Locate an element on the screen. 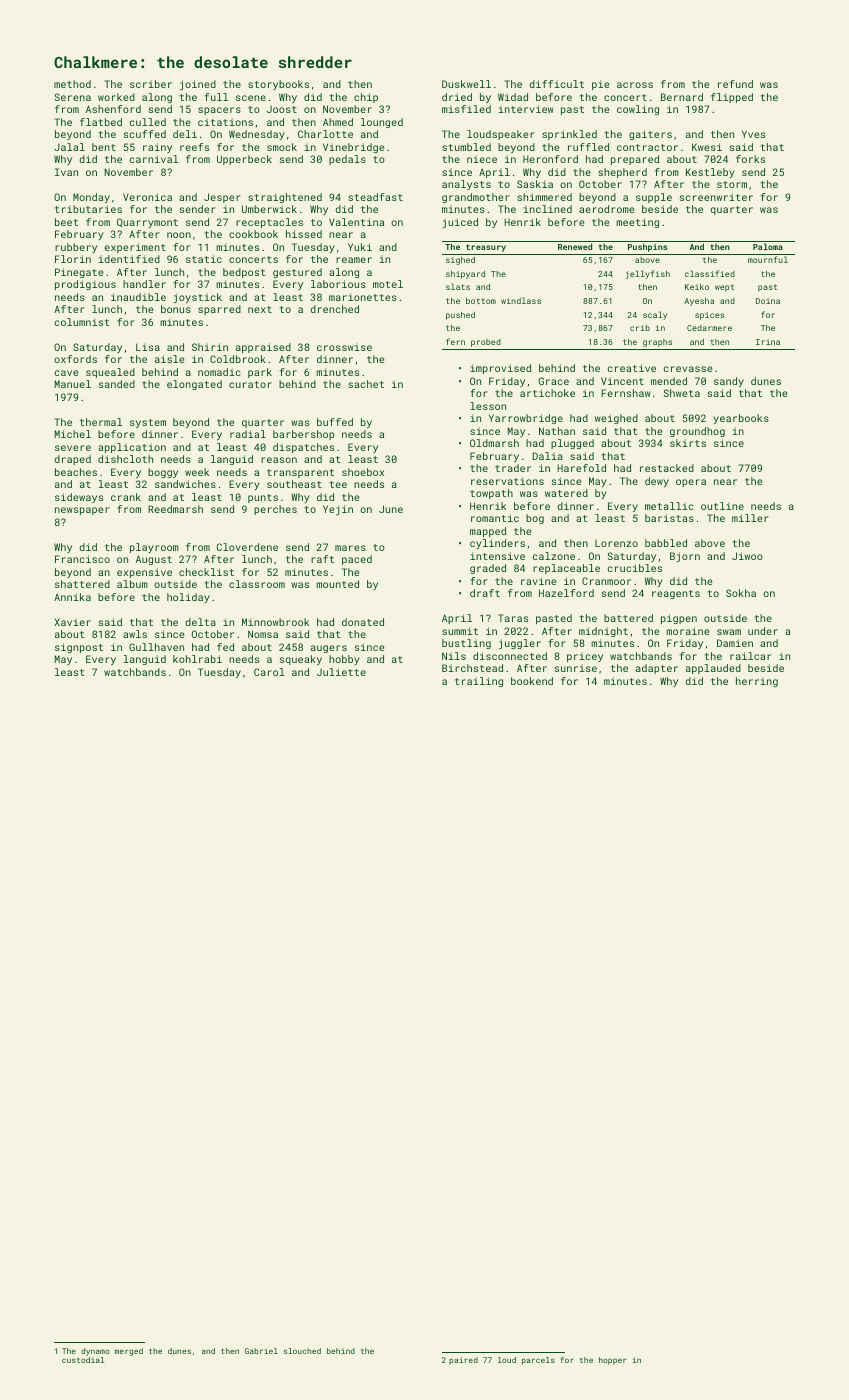 The image size is (849, 1400). herring is located at coordinates (757, 682).
